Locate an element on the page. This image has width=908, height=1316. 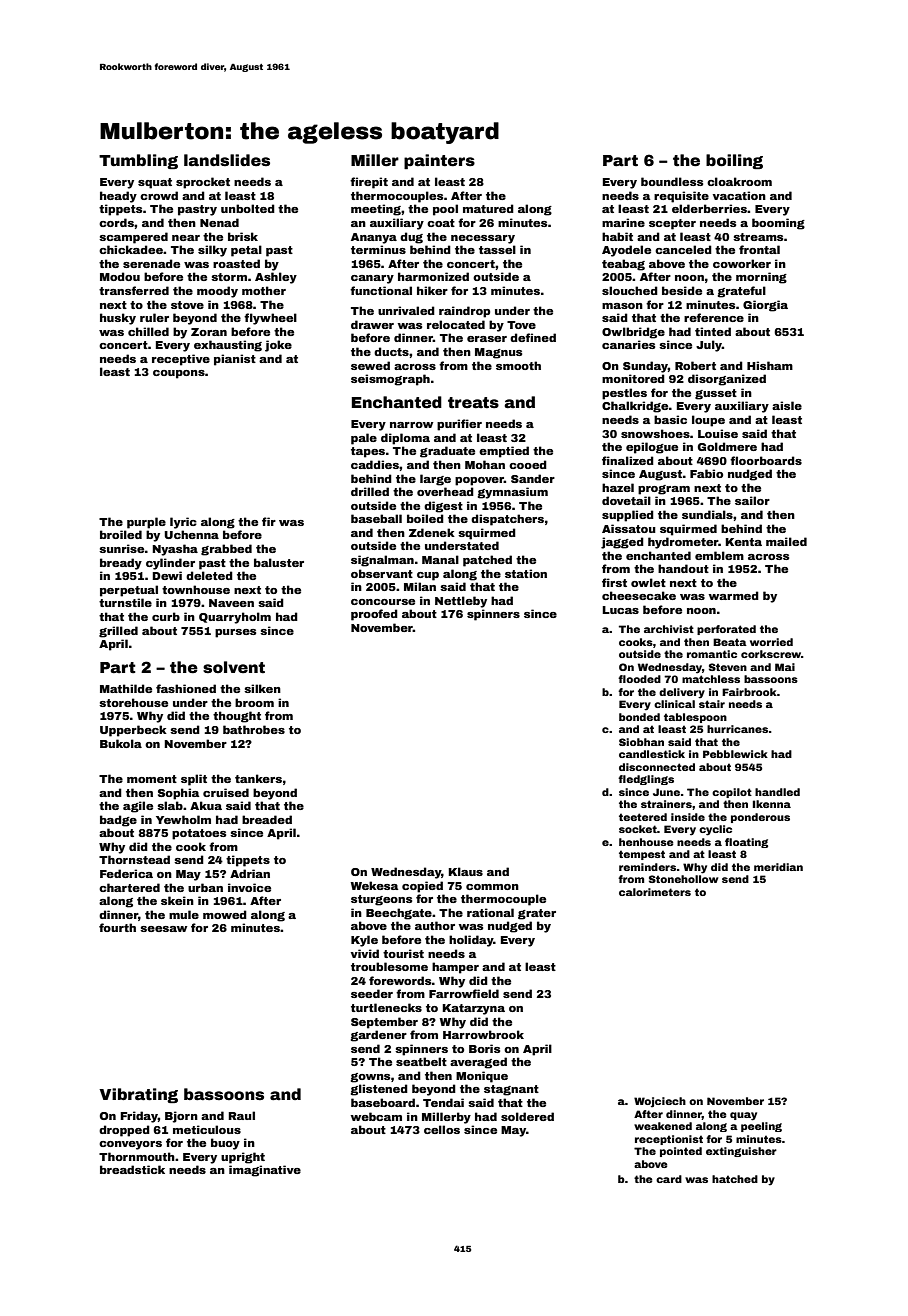
Nyasha is located at coordinates (175, 550).
